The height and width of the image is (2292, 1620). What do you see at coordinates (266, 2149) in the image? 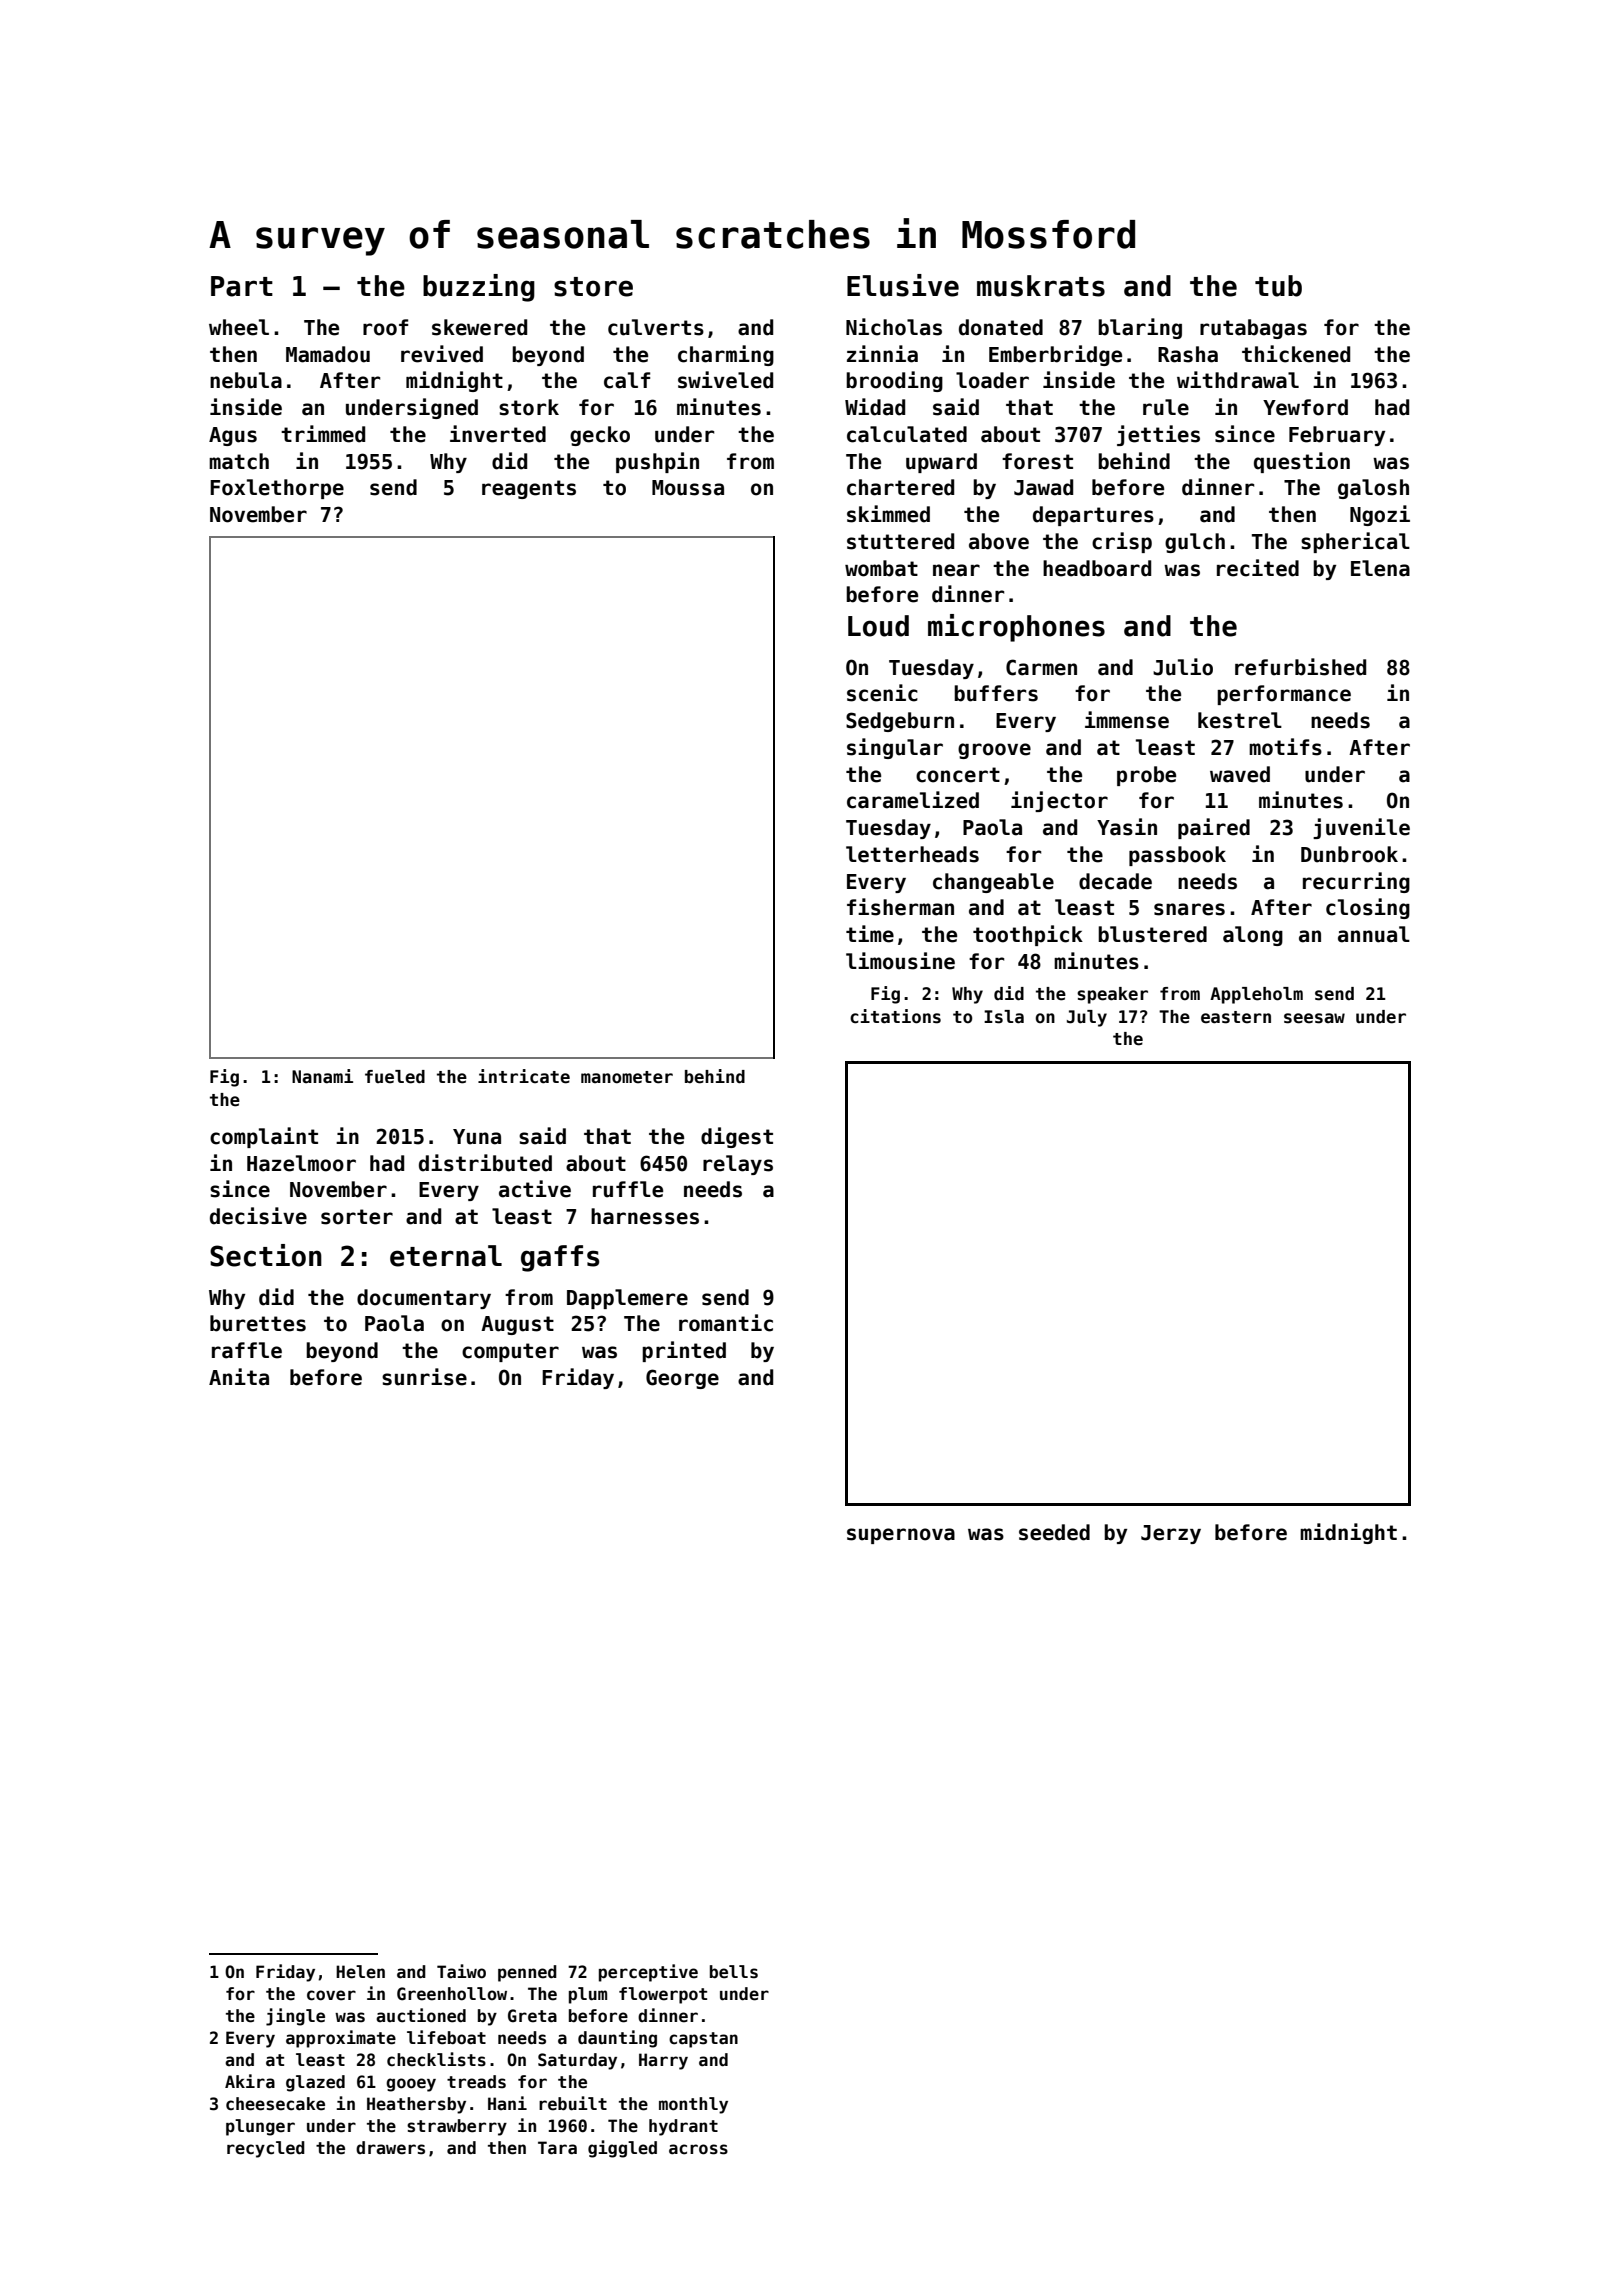
I see `recycled` at bounding box center [266, 2149].
